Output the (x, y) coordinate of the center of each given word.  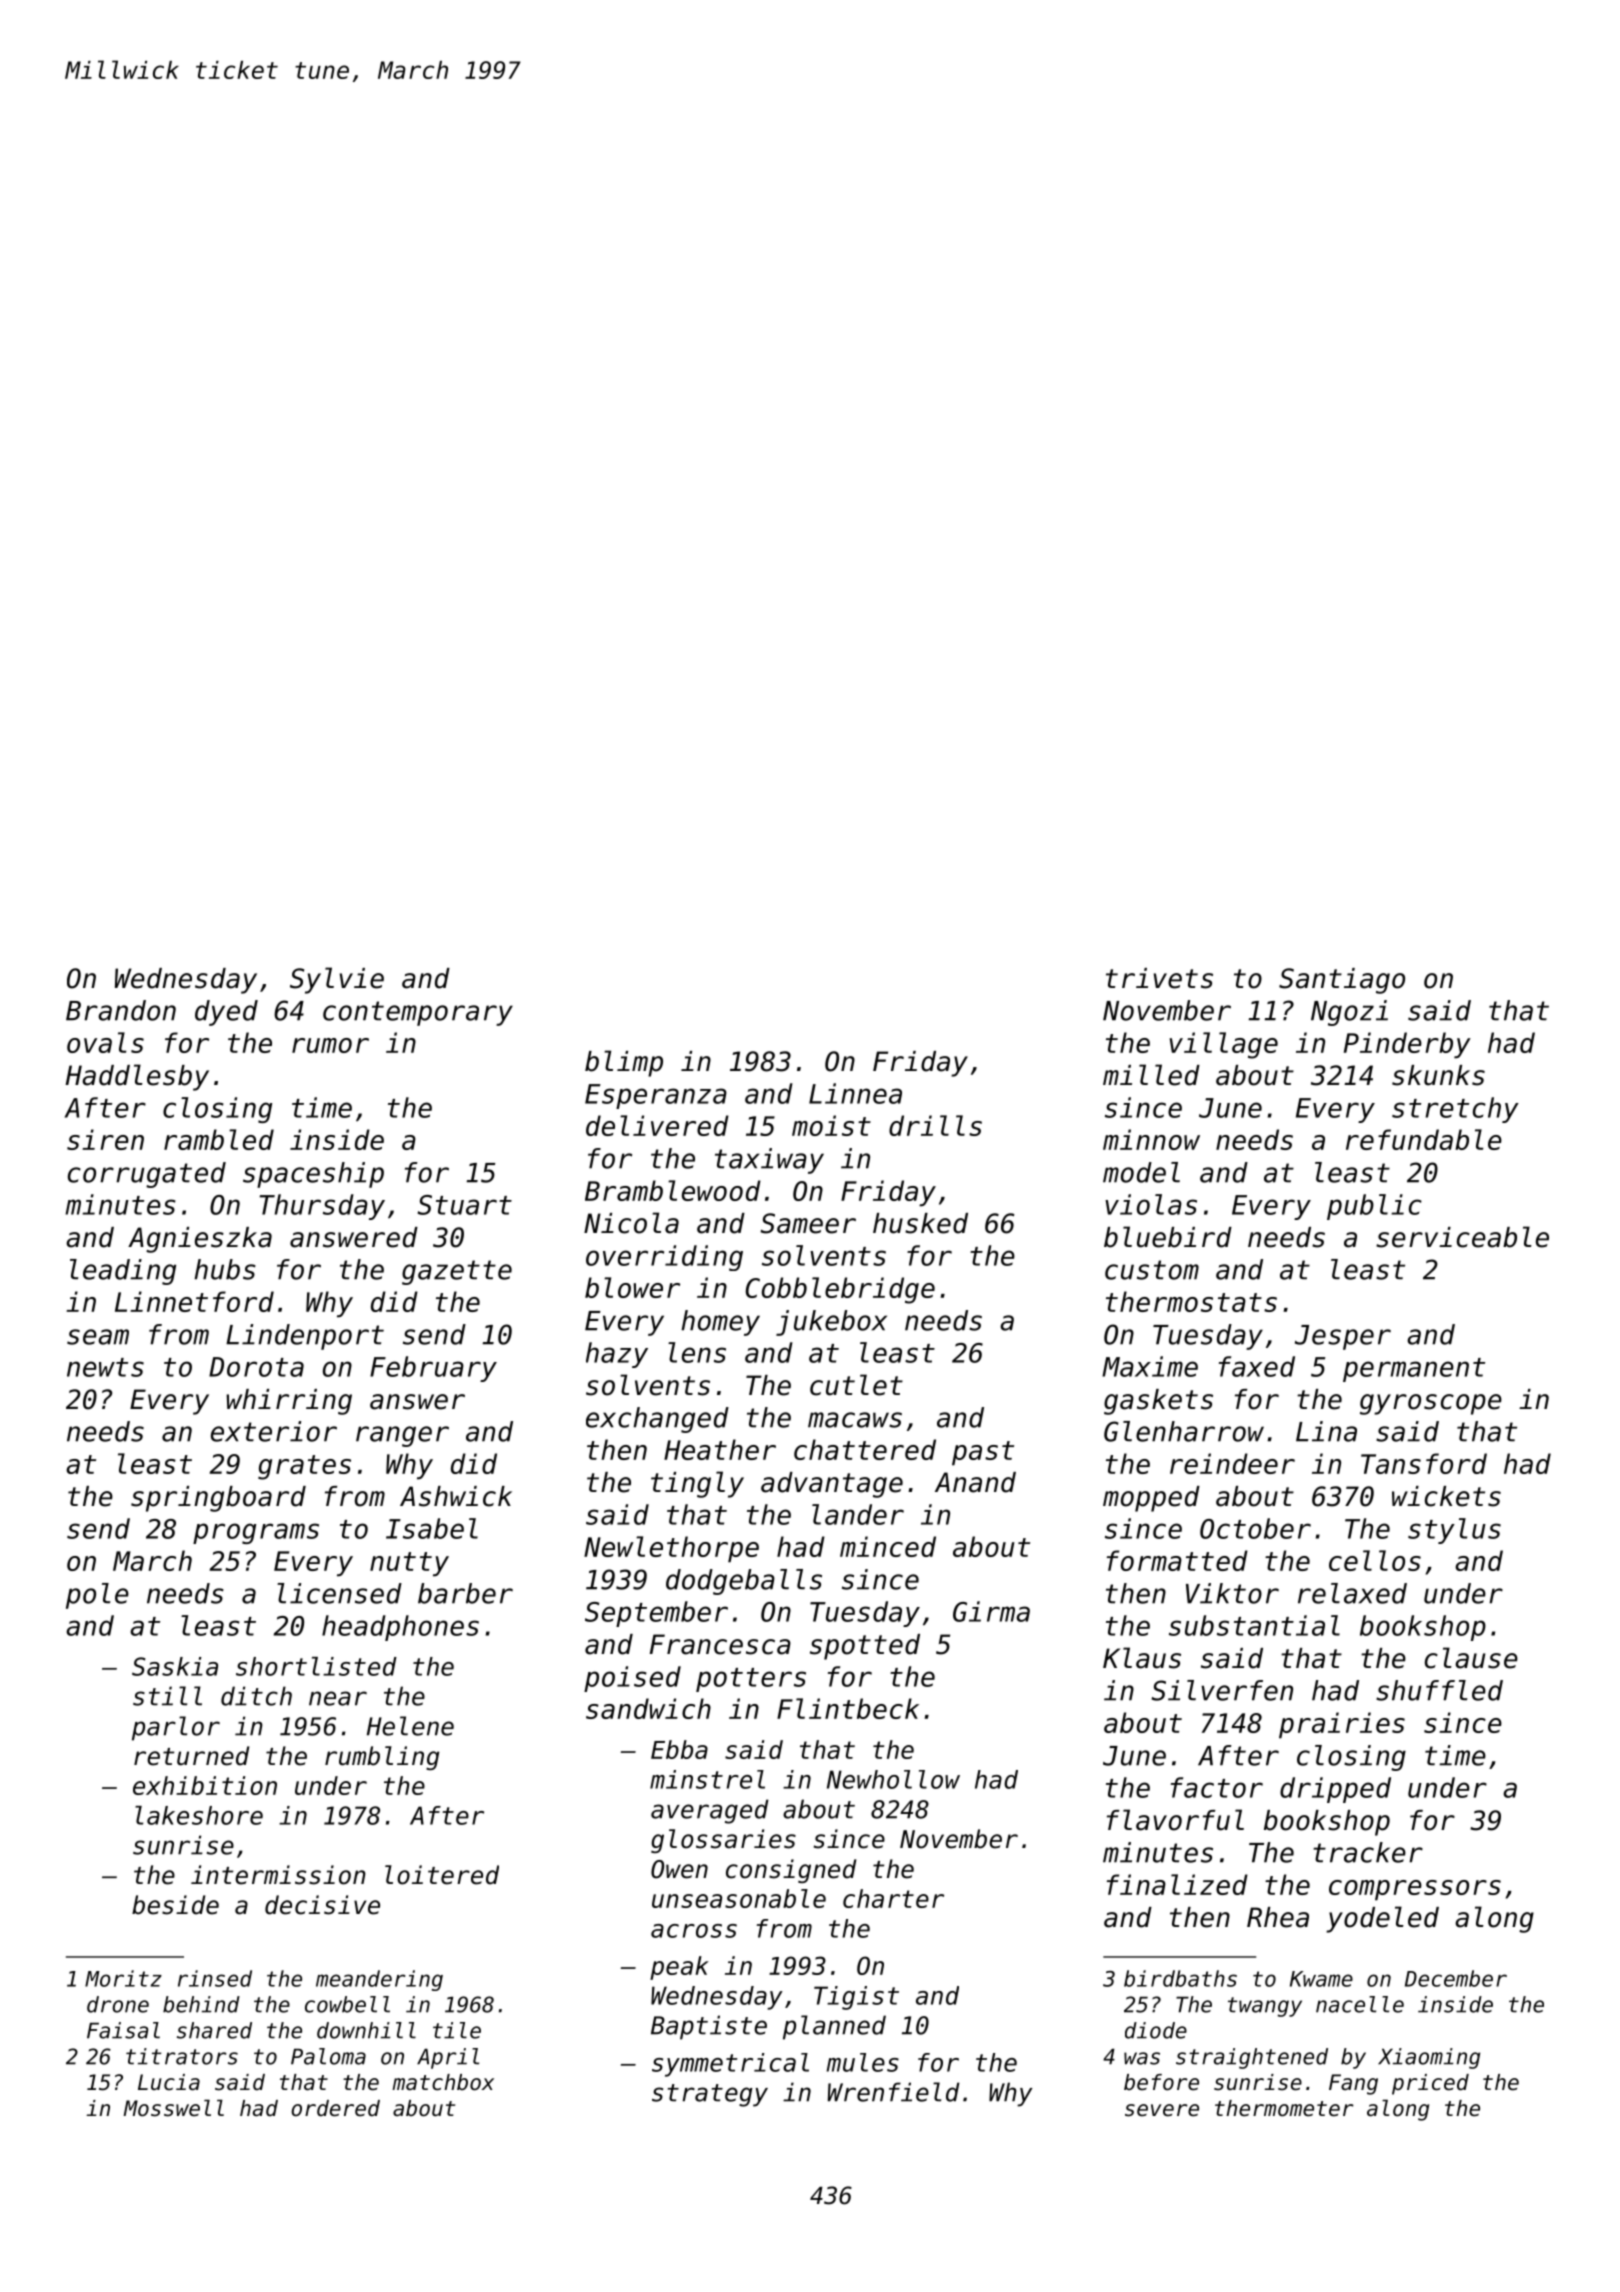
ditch (256, 1696)
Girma (991, 1611)
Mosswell (173, 2108)
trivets (1159, 978)
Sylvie (337, 980)
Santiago (1342, 981)
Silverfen (1222, 1690)
